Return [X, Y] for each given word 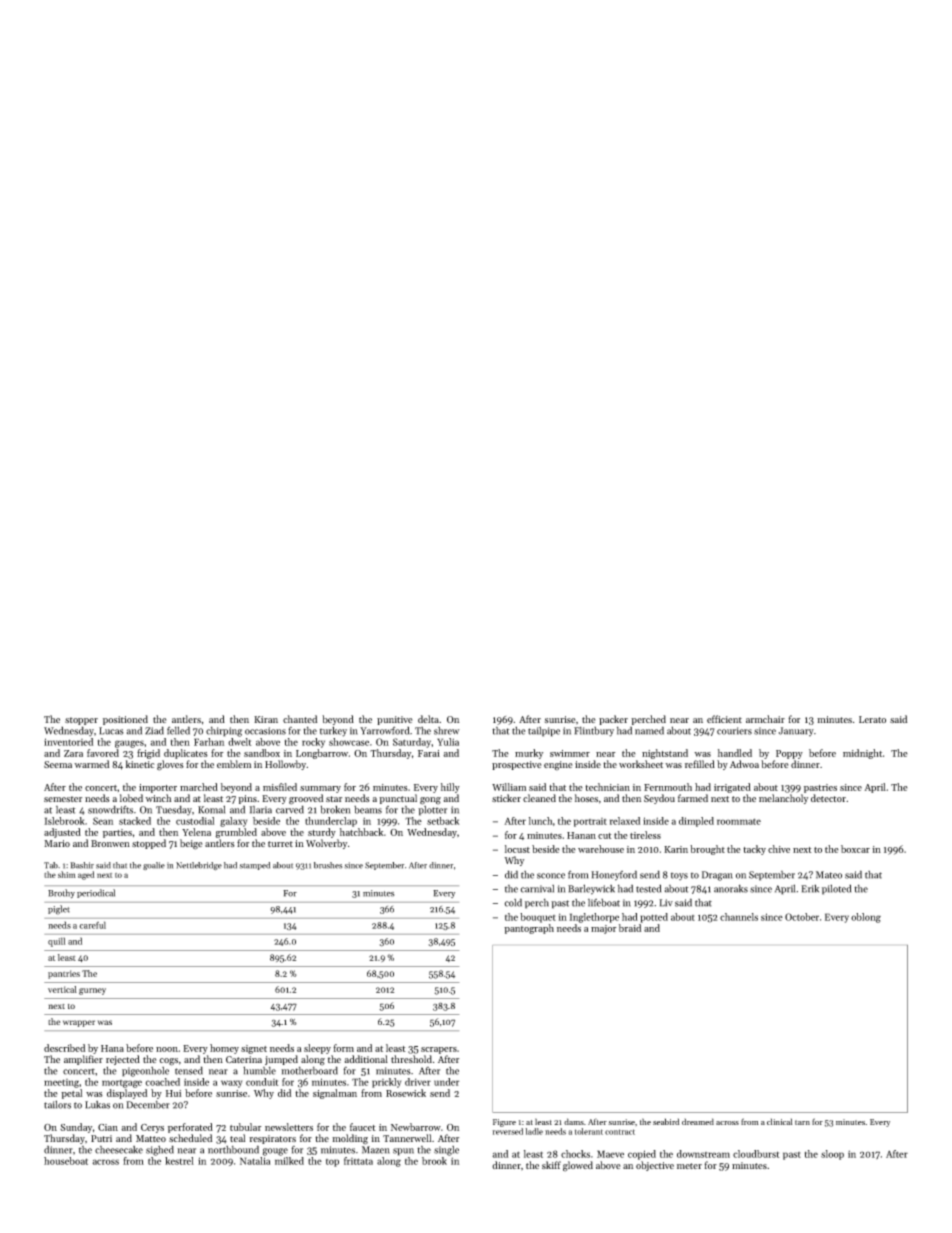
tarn [802, 1122]
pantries [64, 974]
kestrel [179, 1161]
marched [199, 787]
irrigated [732, 788]
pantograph [529, 929]
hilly [450, 788]
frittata [358, 1161]
